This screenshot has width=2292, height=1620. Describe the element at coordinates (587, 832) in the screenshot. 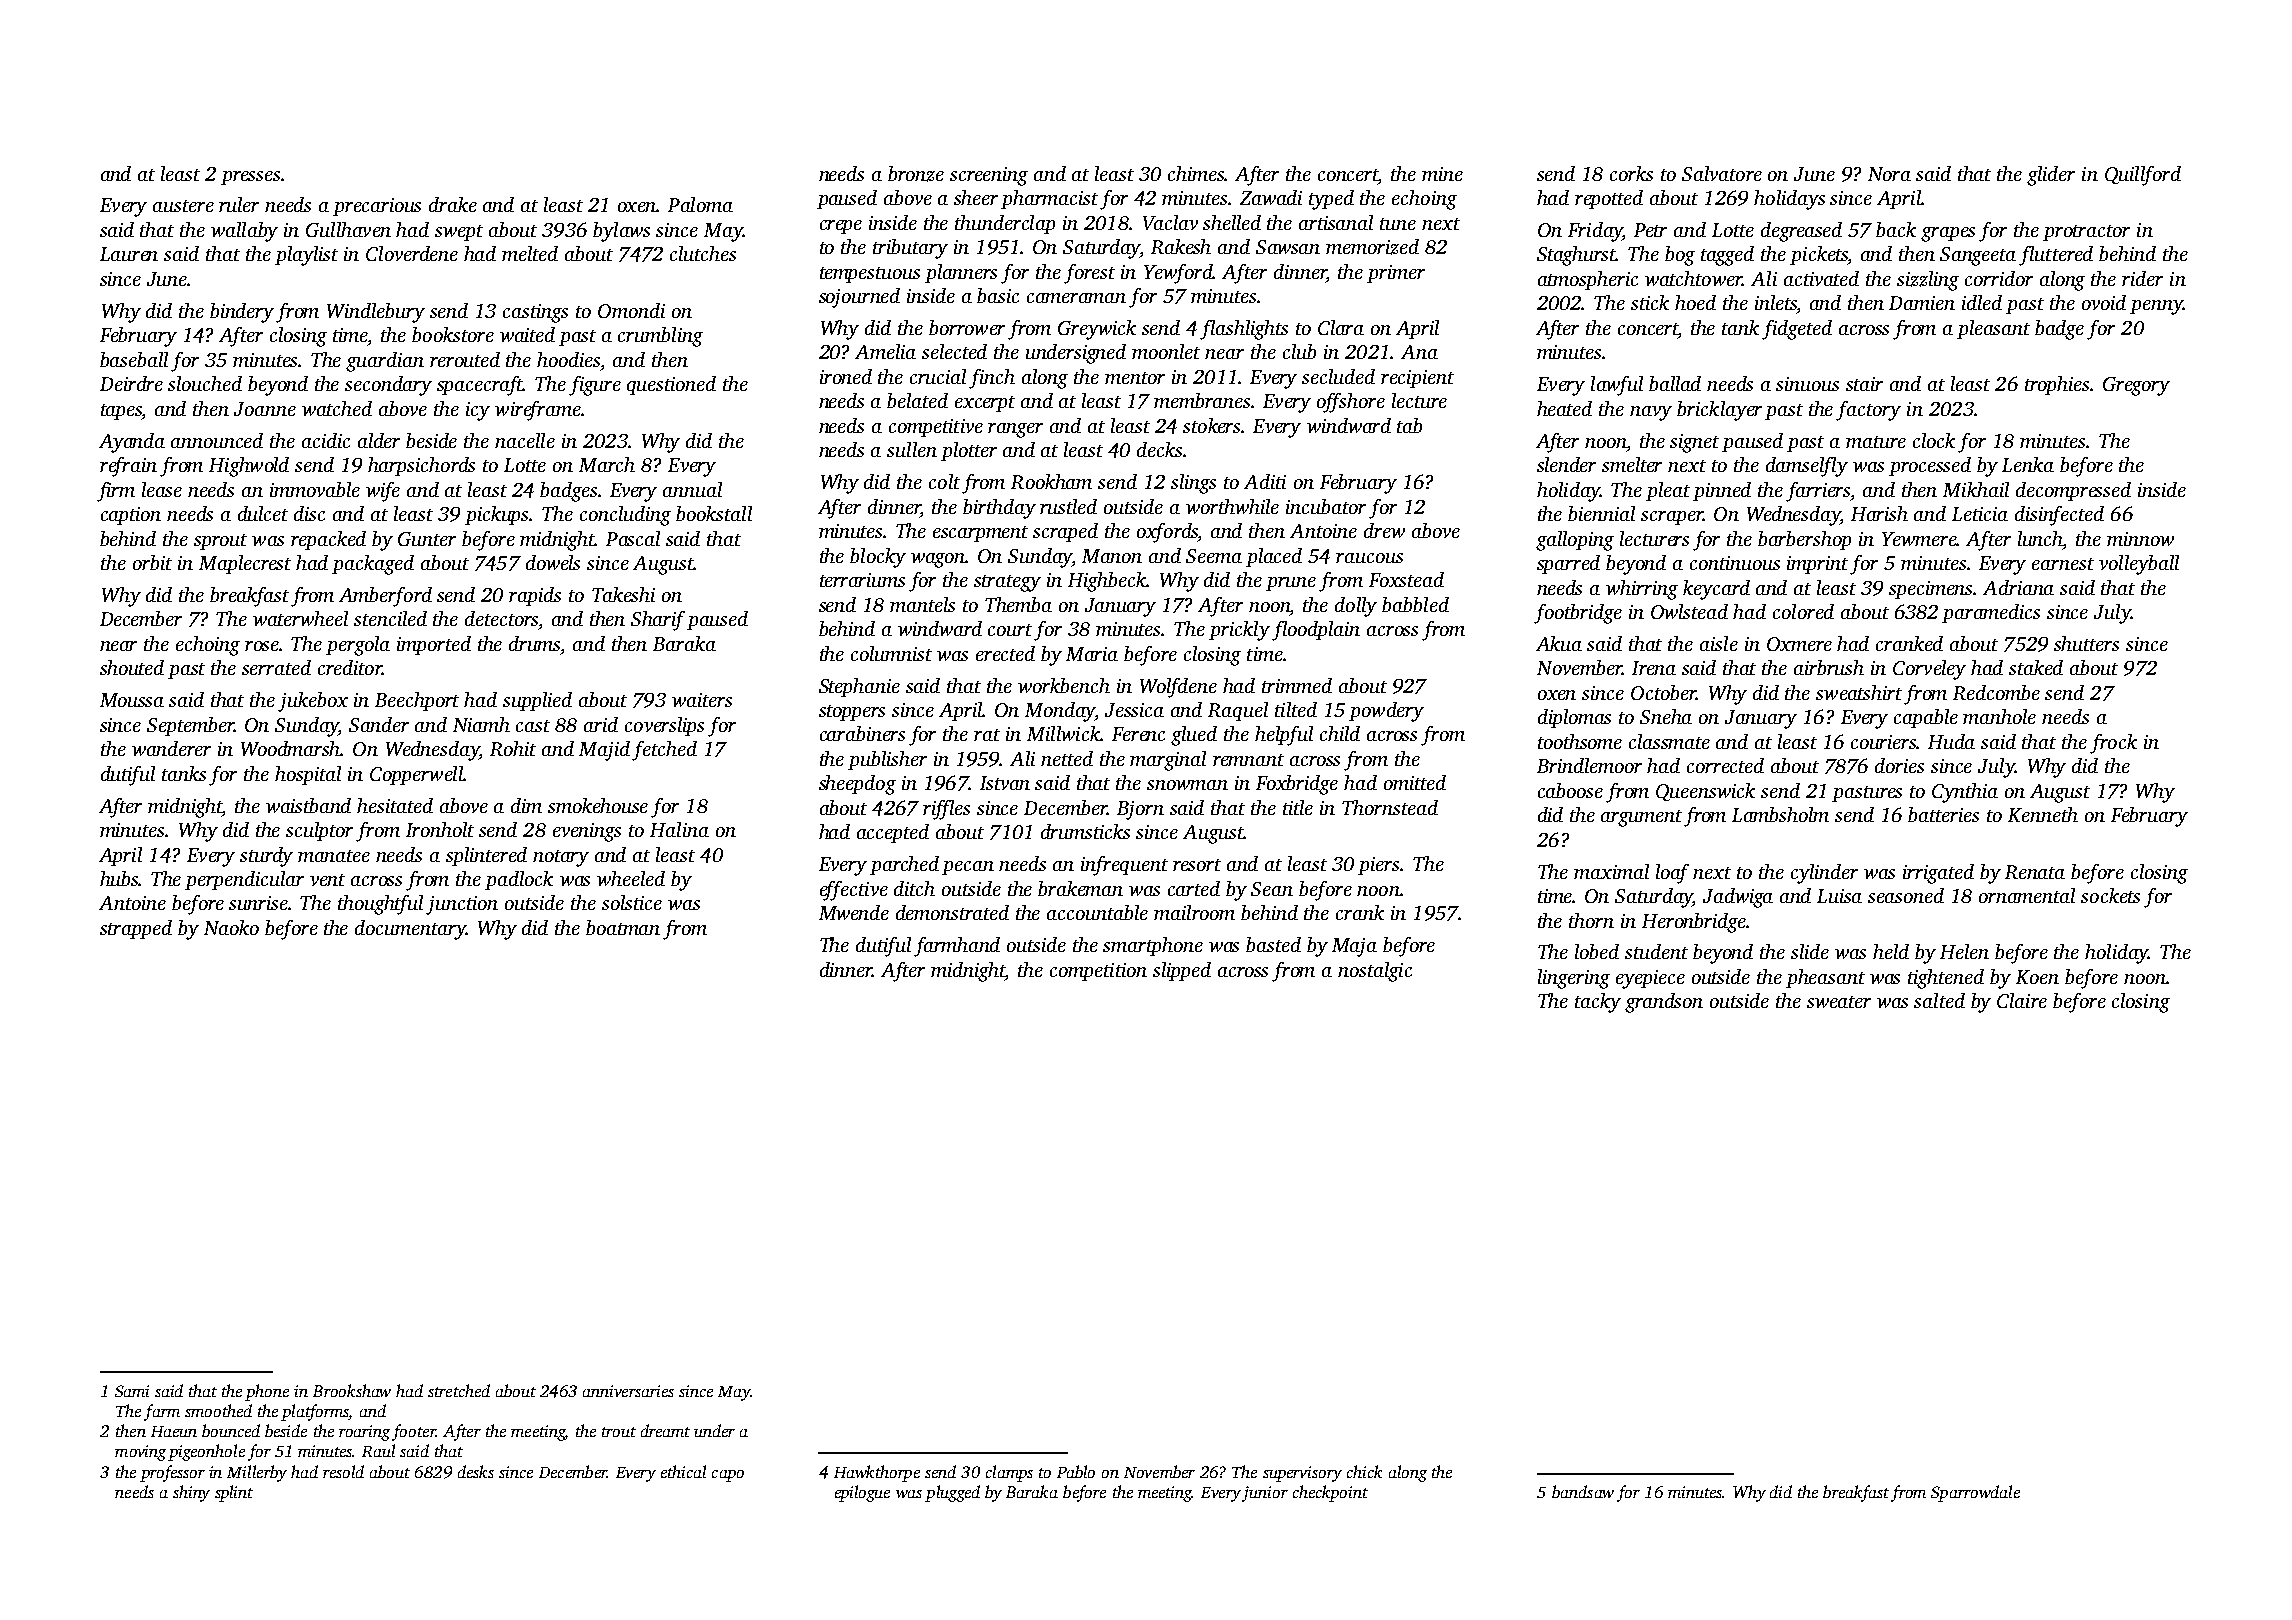

I see `evenings` at that location.
